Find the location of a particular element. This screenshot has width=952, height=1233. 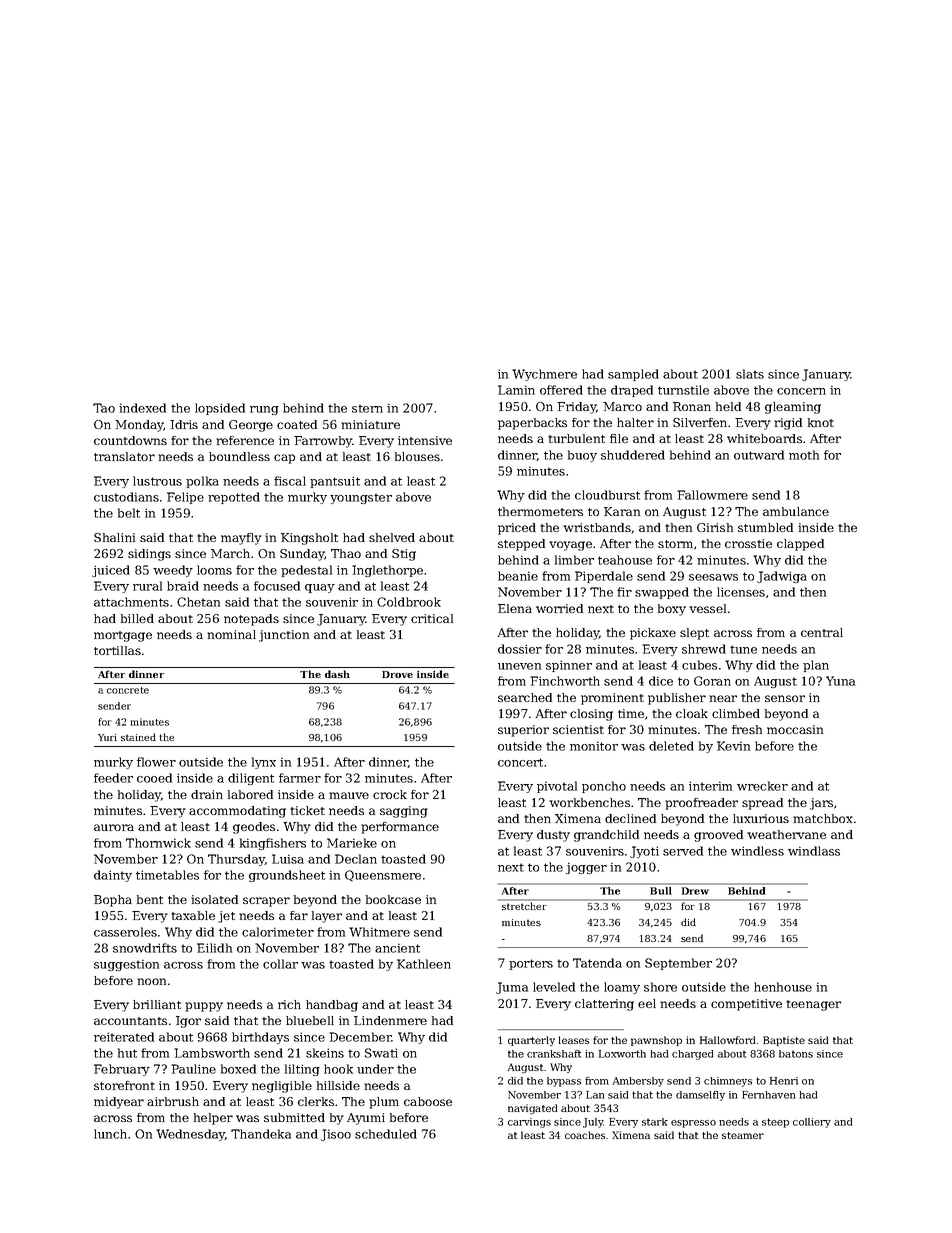

Thursday is located at coordinates (236, 860).
